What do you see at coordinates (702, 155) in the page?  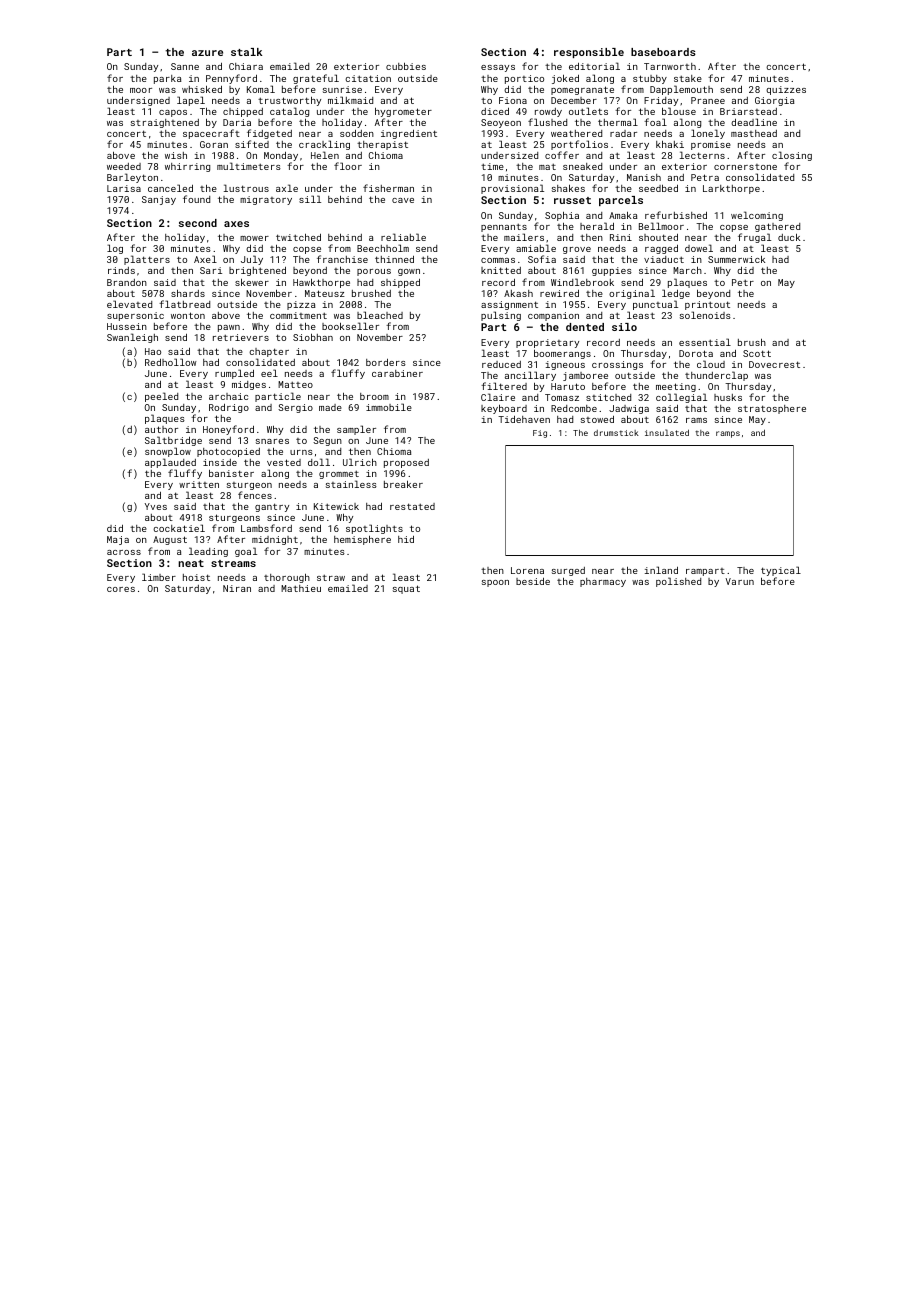 I see `lecterns` at bounding box center [702, 155].
